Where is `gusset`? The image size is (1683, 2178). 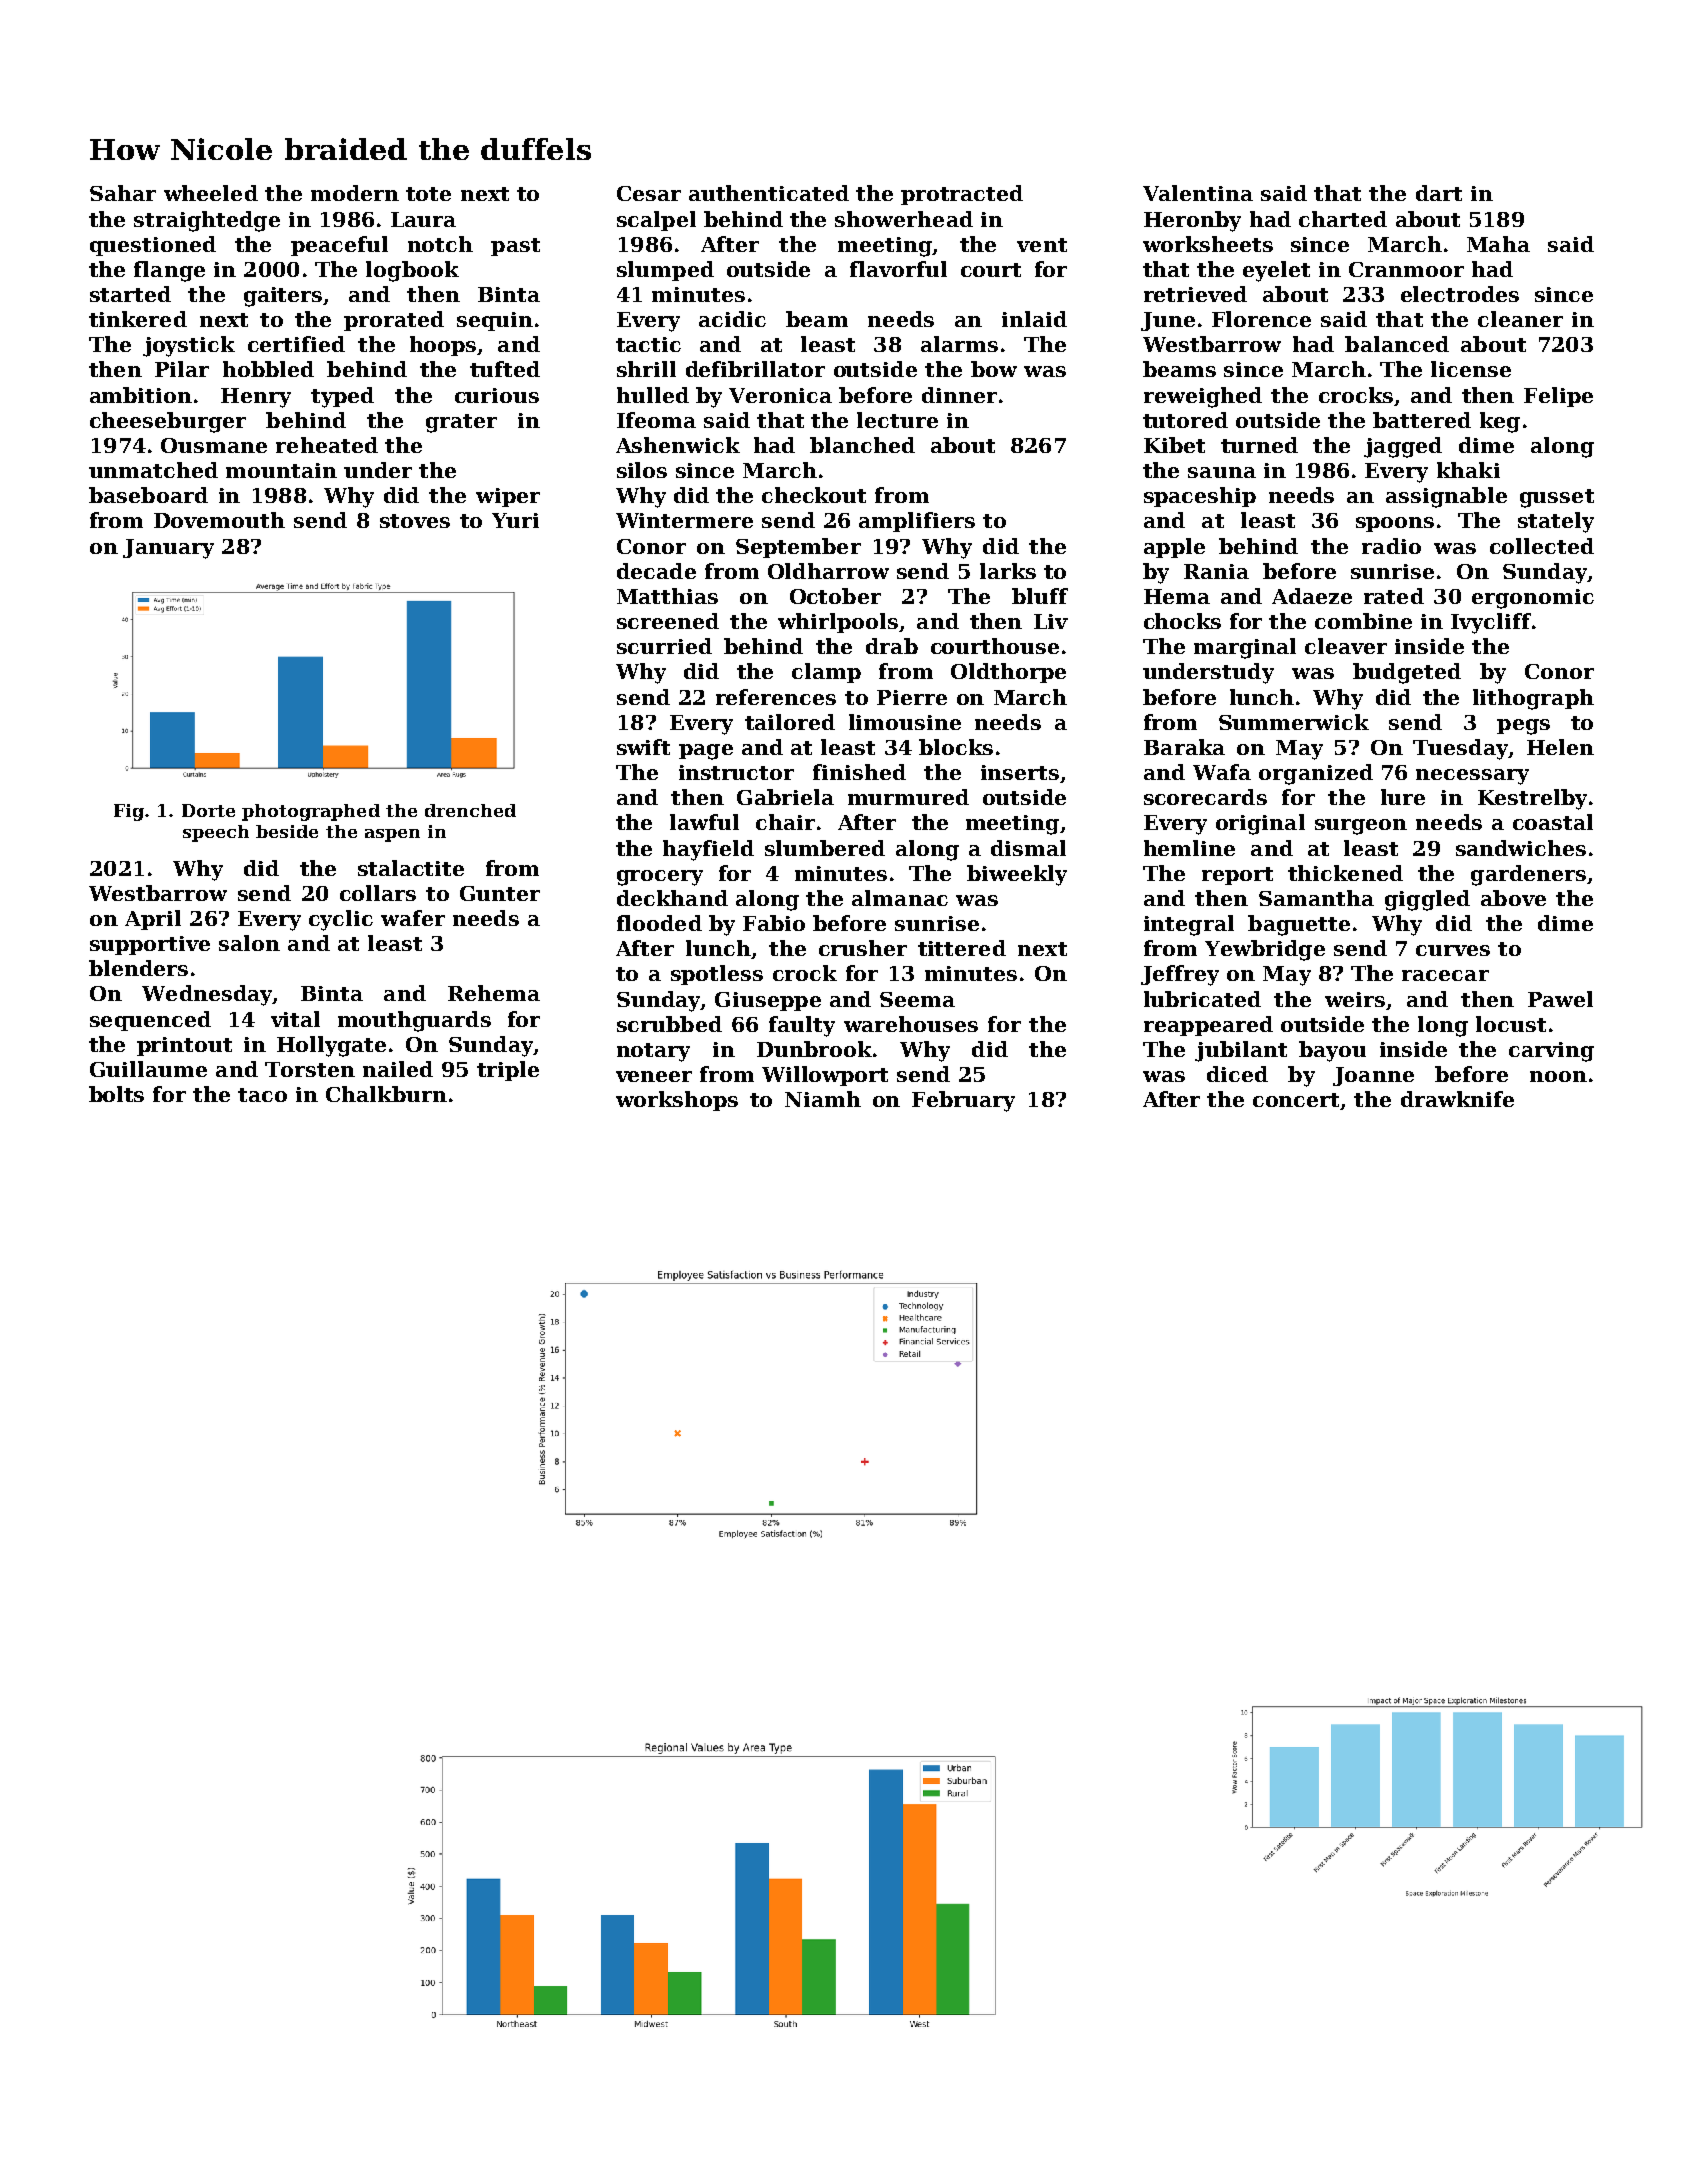
gusset is located at coordinates (1557, 498).
